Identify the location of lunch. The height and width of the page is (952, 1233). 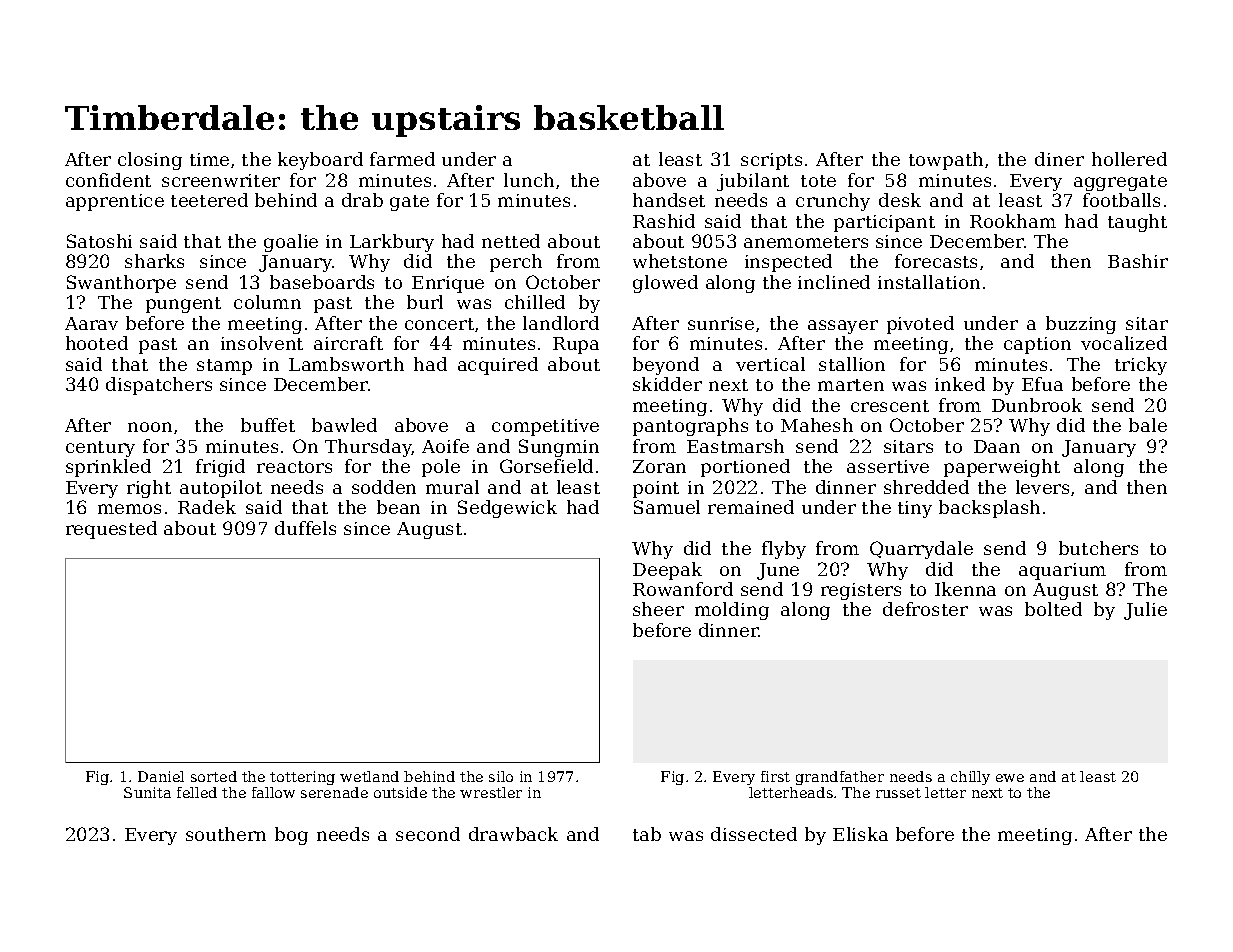
(529, 180).
